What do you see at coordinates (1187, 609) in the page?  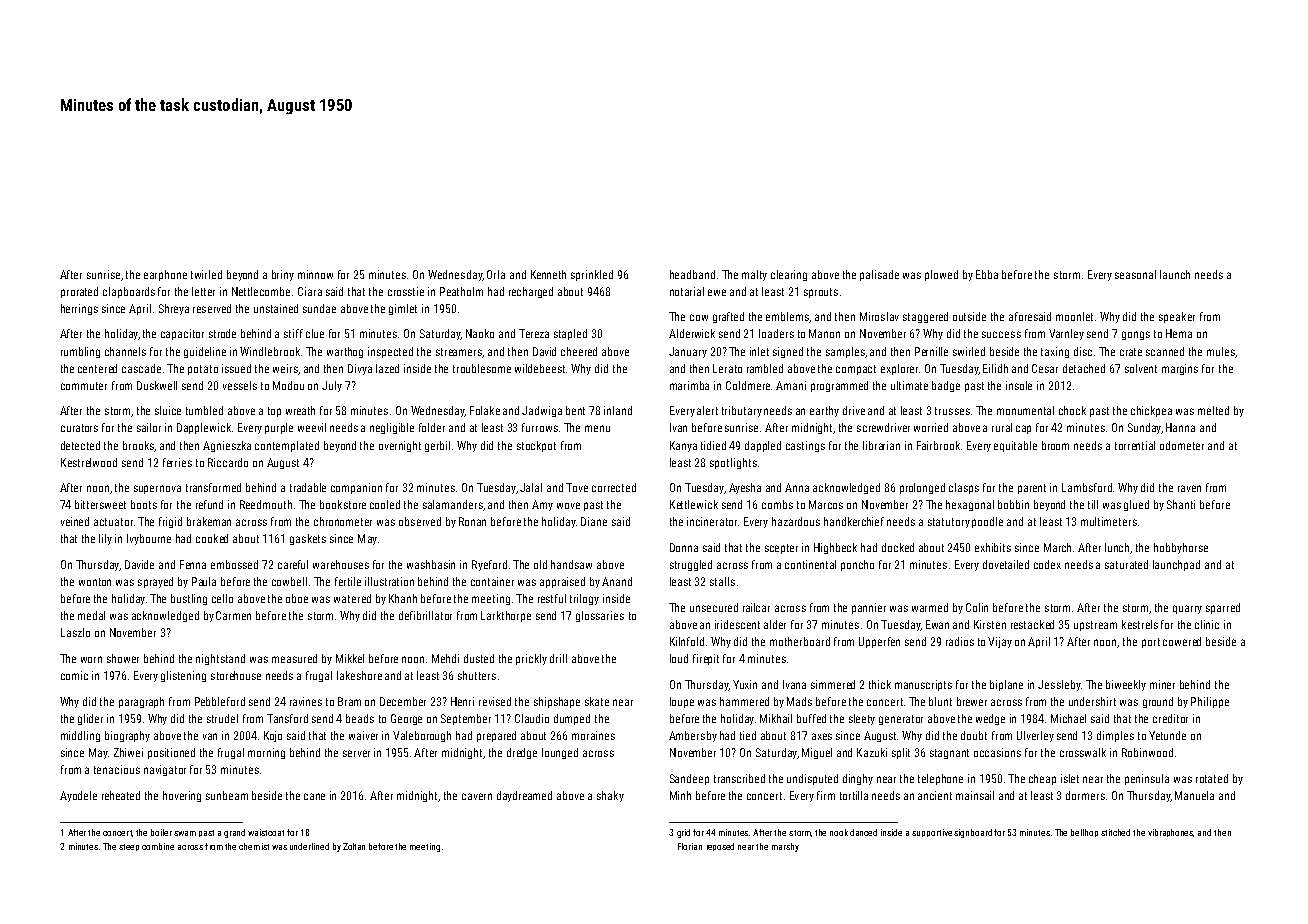 I see `quarry` at bounding box center [1187, 609].
